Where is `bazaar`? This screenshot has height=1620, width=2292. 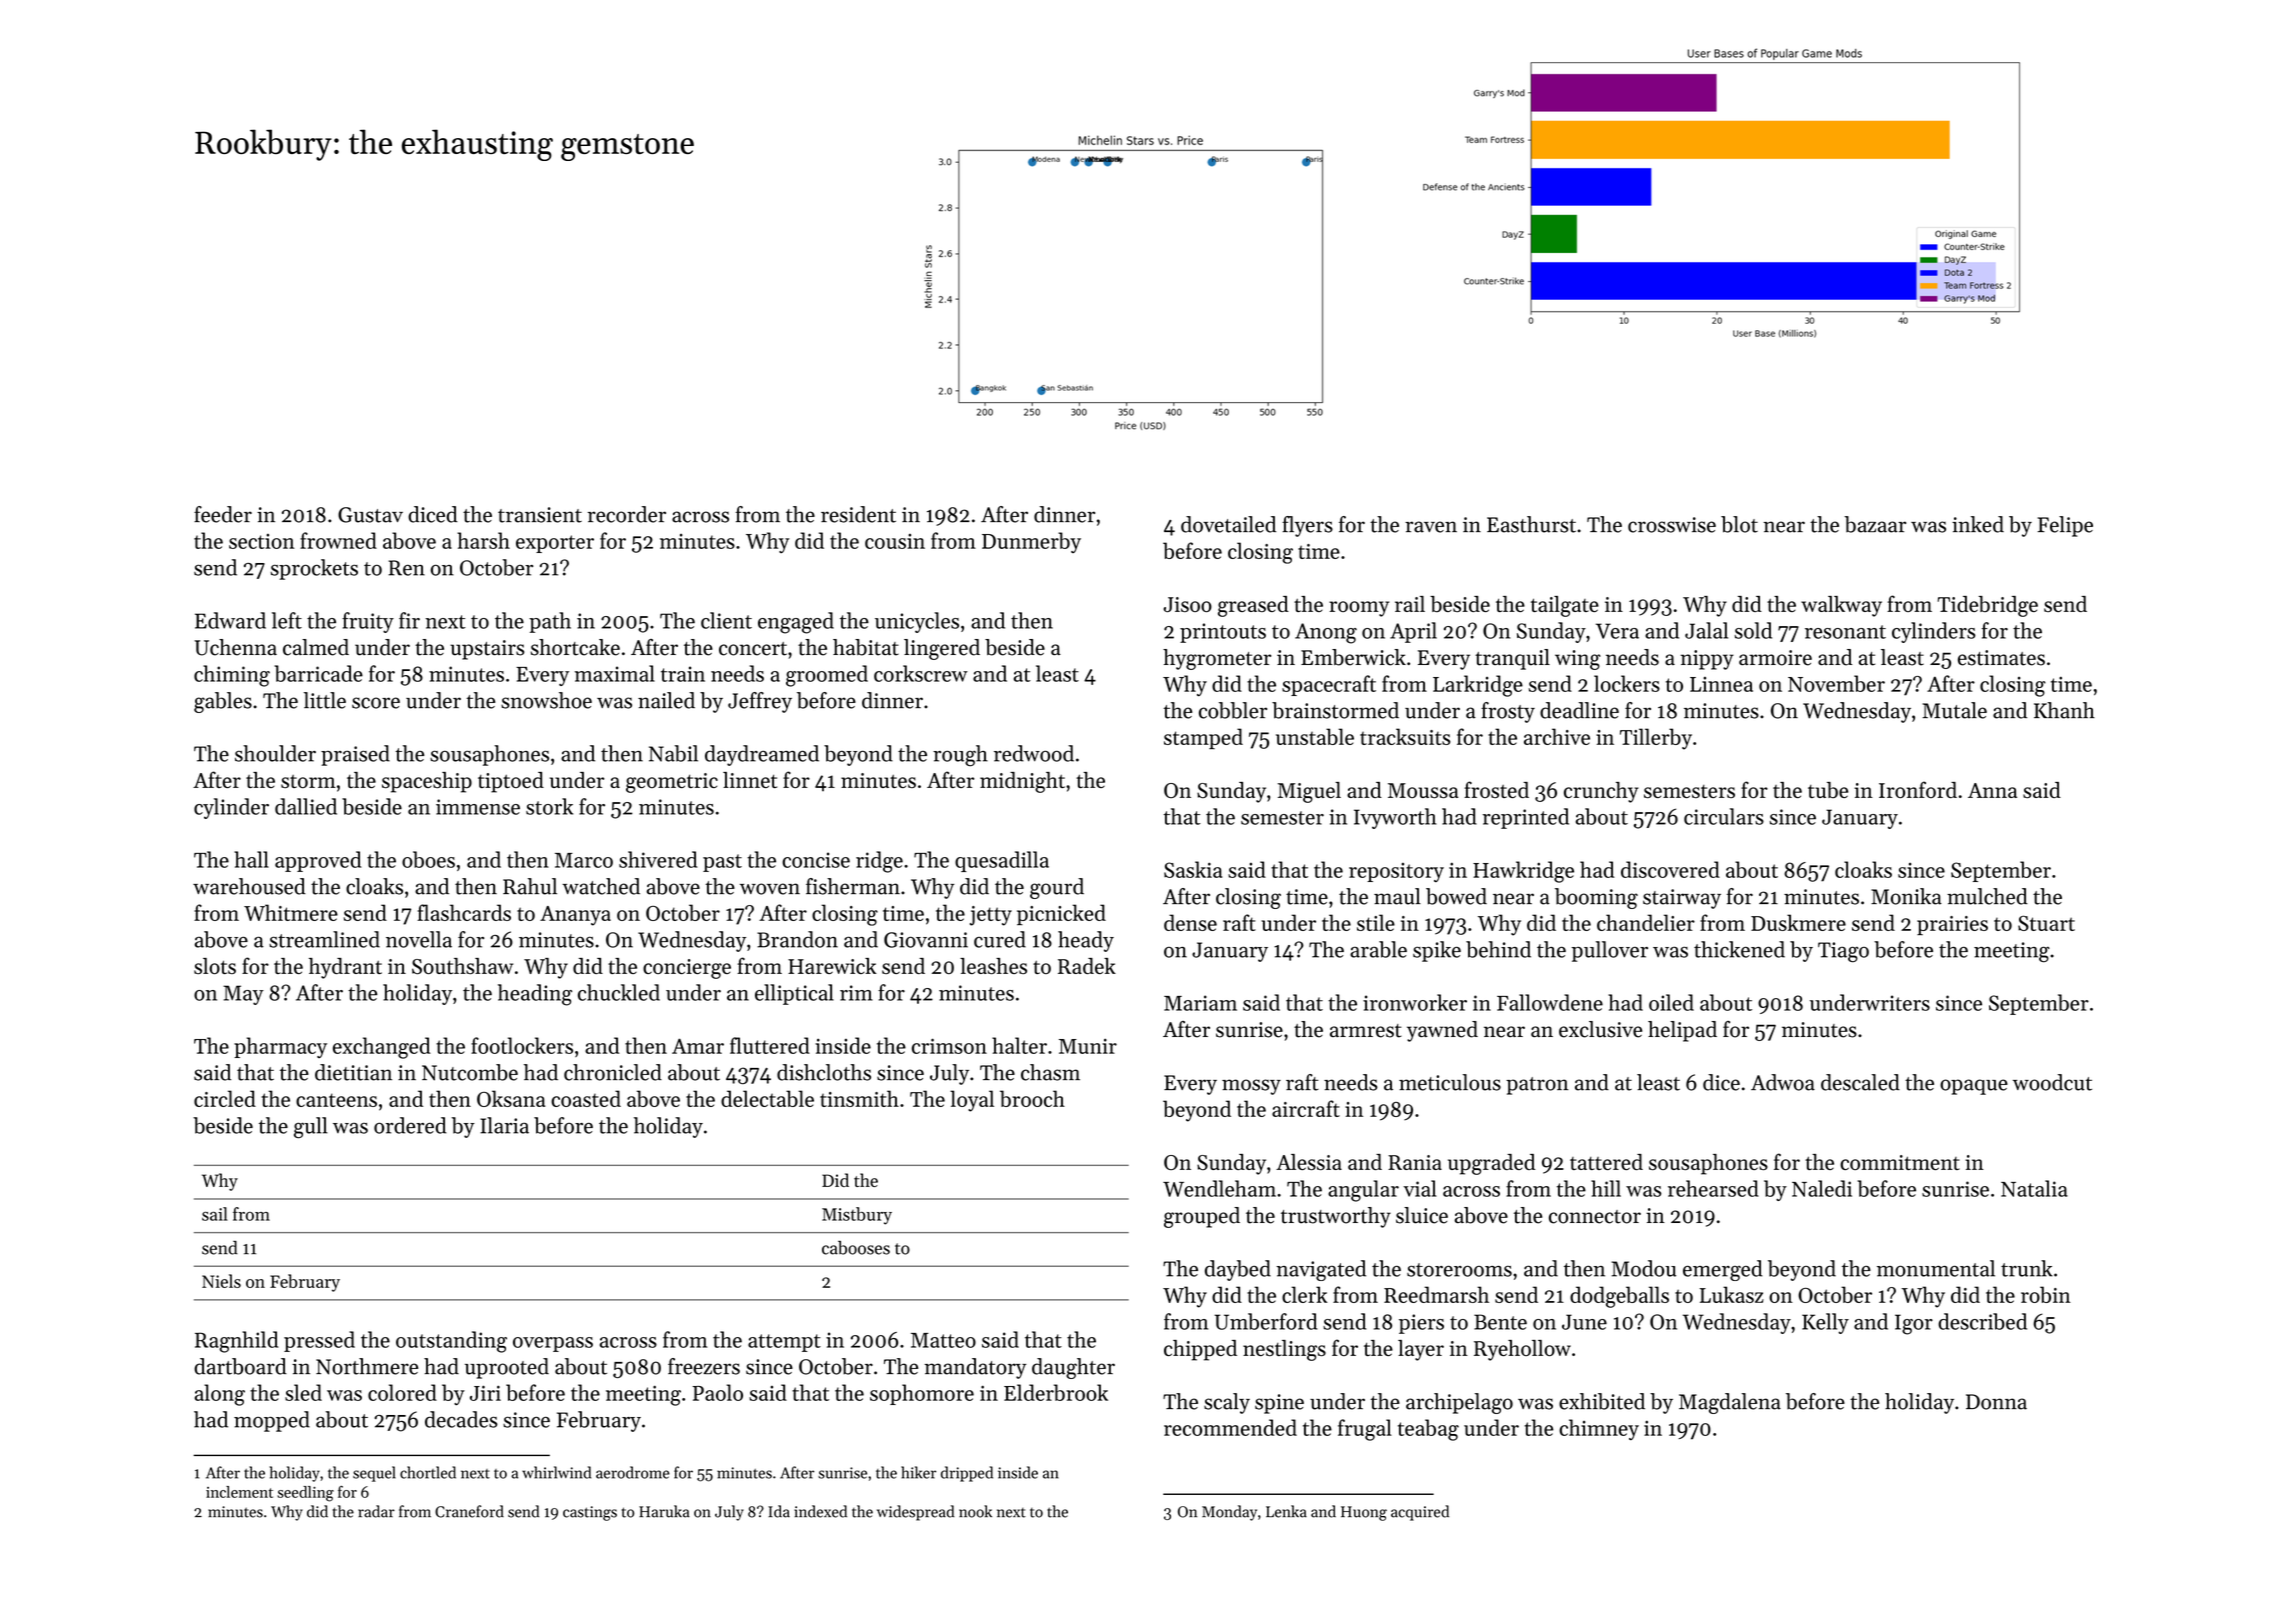 bazaar is located at coordinates (1875, 524).
